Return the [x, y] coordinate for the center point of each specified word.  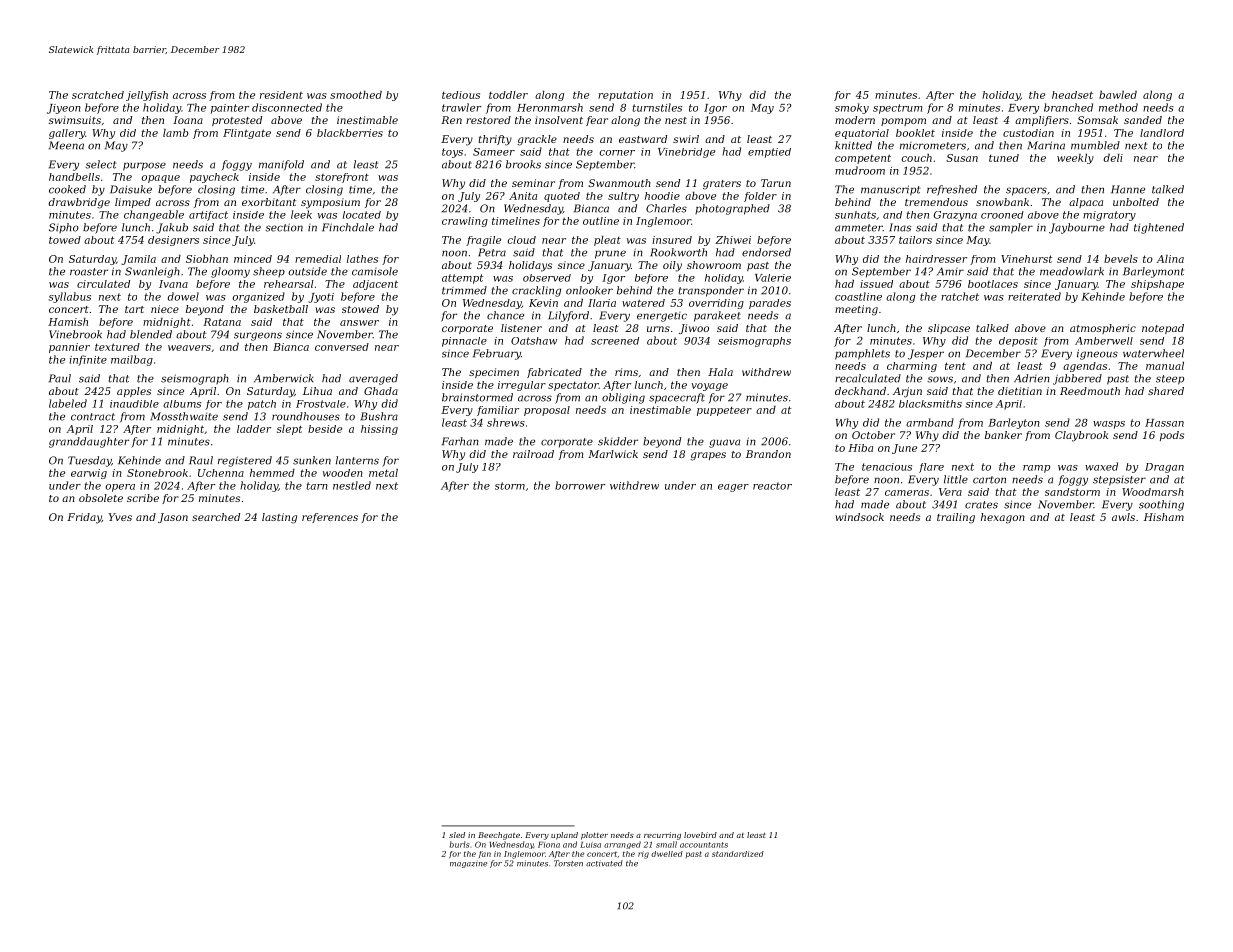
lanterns [357, 460]
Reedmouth [1090, 391]
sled [457, 835]
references [330, 518]
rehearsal [289, 284]
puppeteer [724, 411]
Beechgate [499, 836]
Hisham [1164, 517]
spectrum [898, 109]
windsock [859, 517]
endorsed [766, 252]
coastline [858, 296]
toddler [508, 95]
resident [281, 95]
